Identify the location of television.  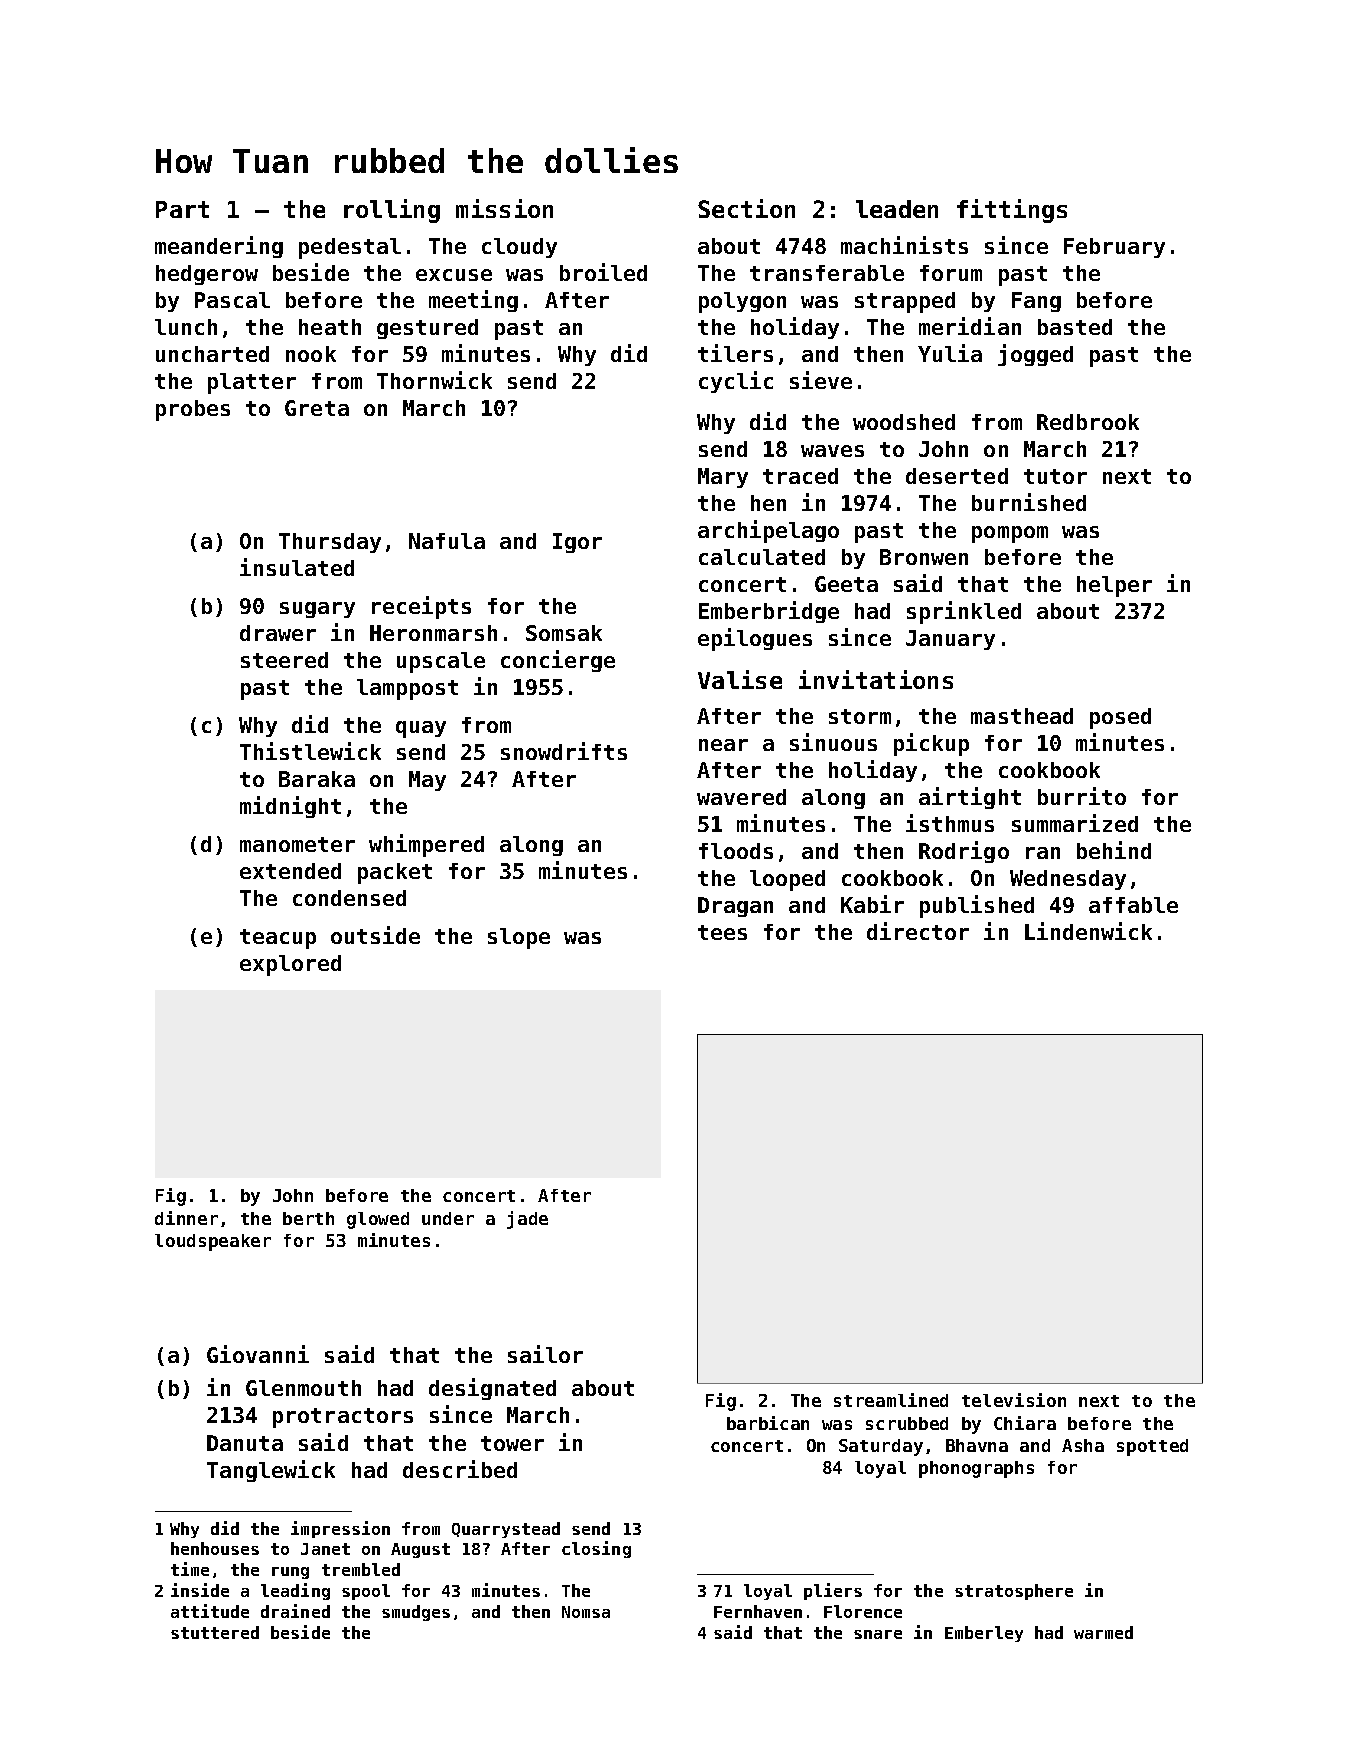
(1014, 1400).
